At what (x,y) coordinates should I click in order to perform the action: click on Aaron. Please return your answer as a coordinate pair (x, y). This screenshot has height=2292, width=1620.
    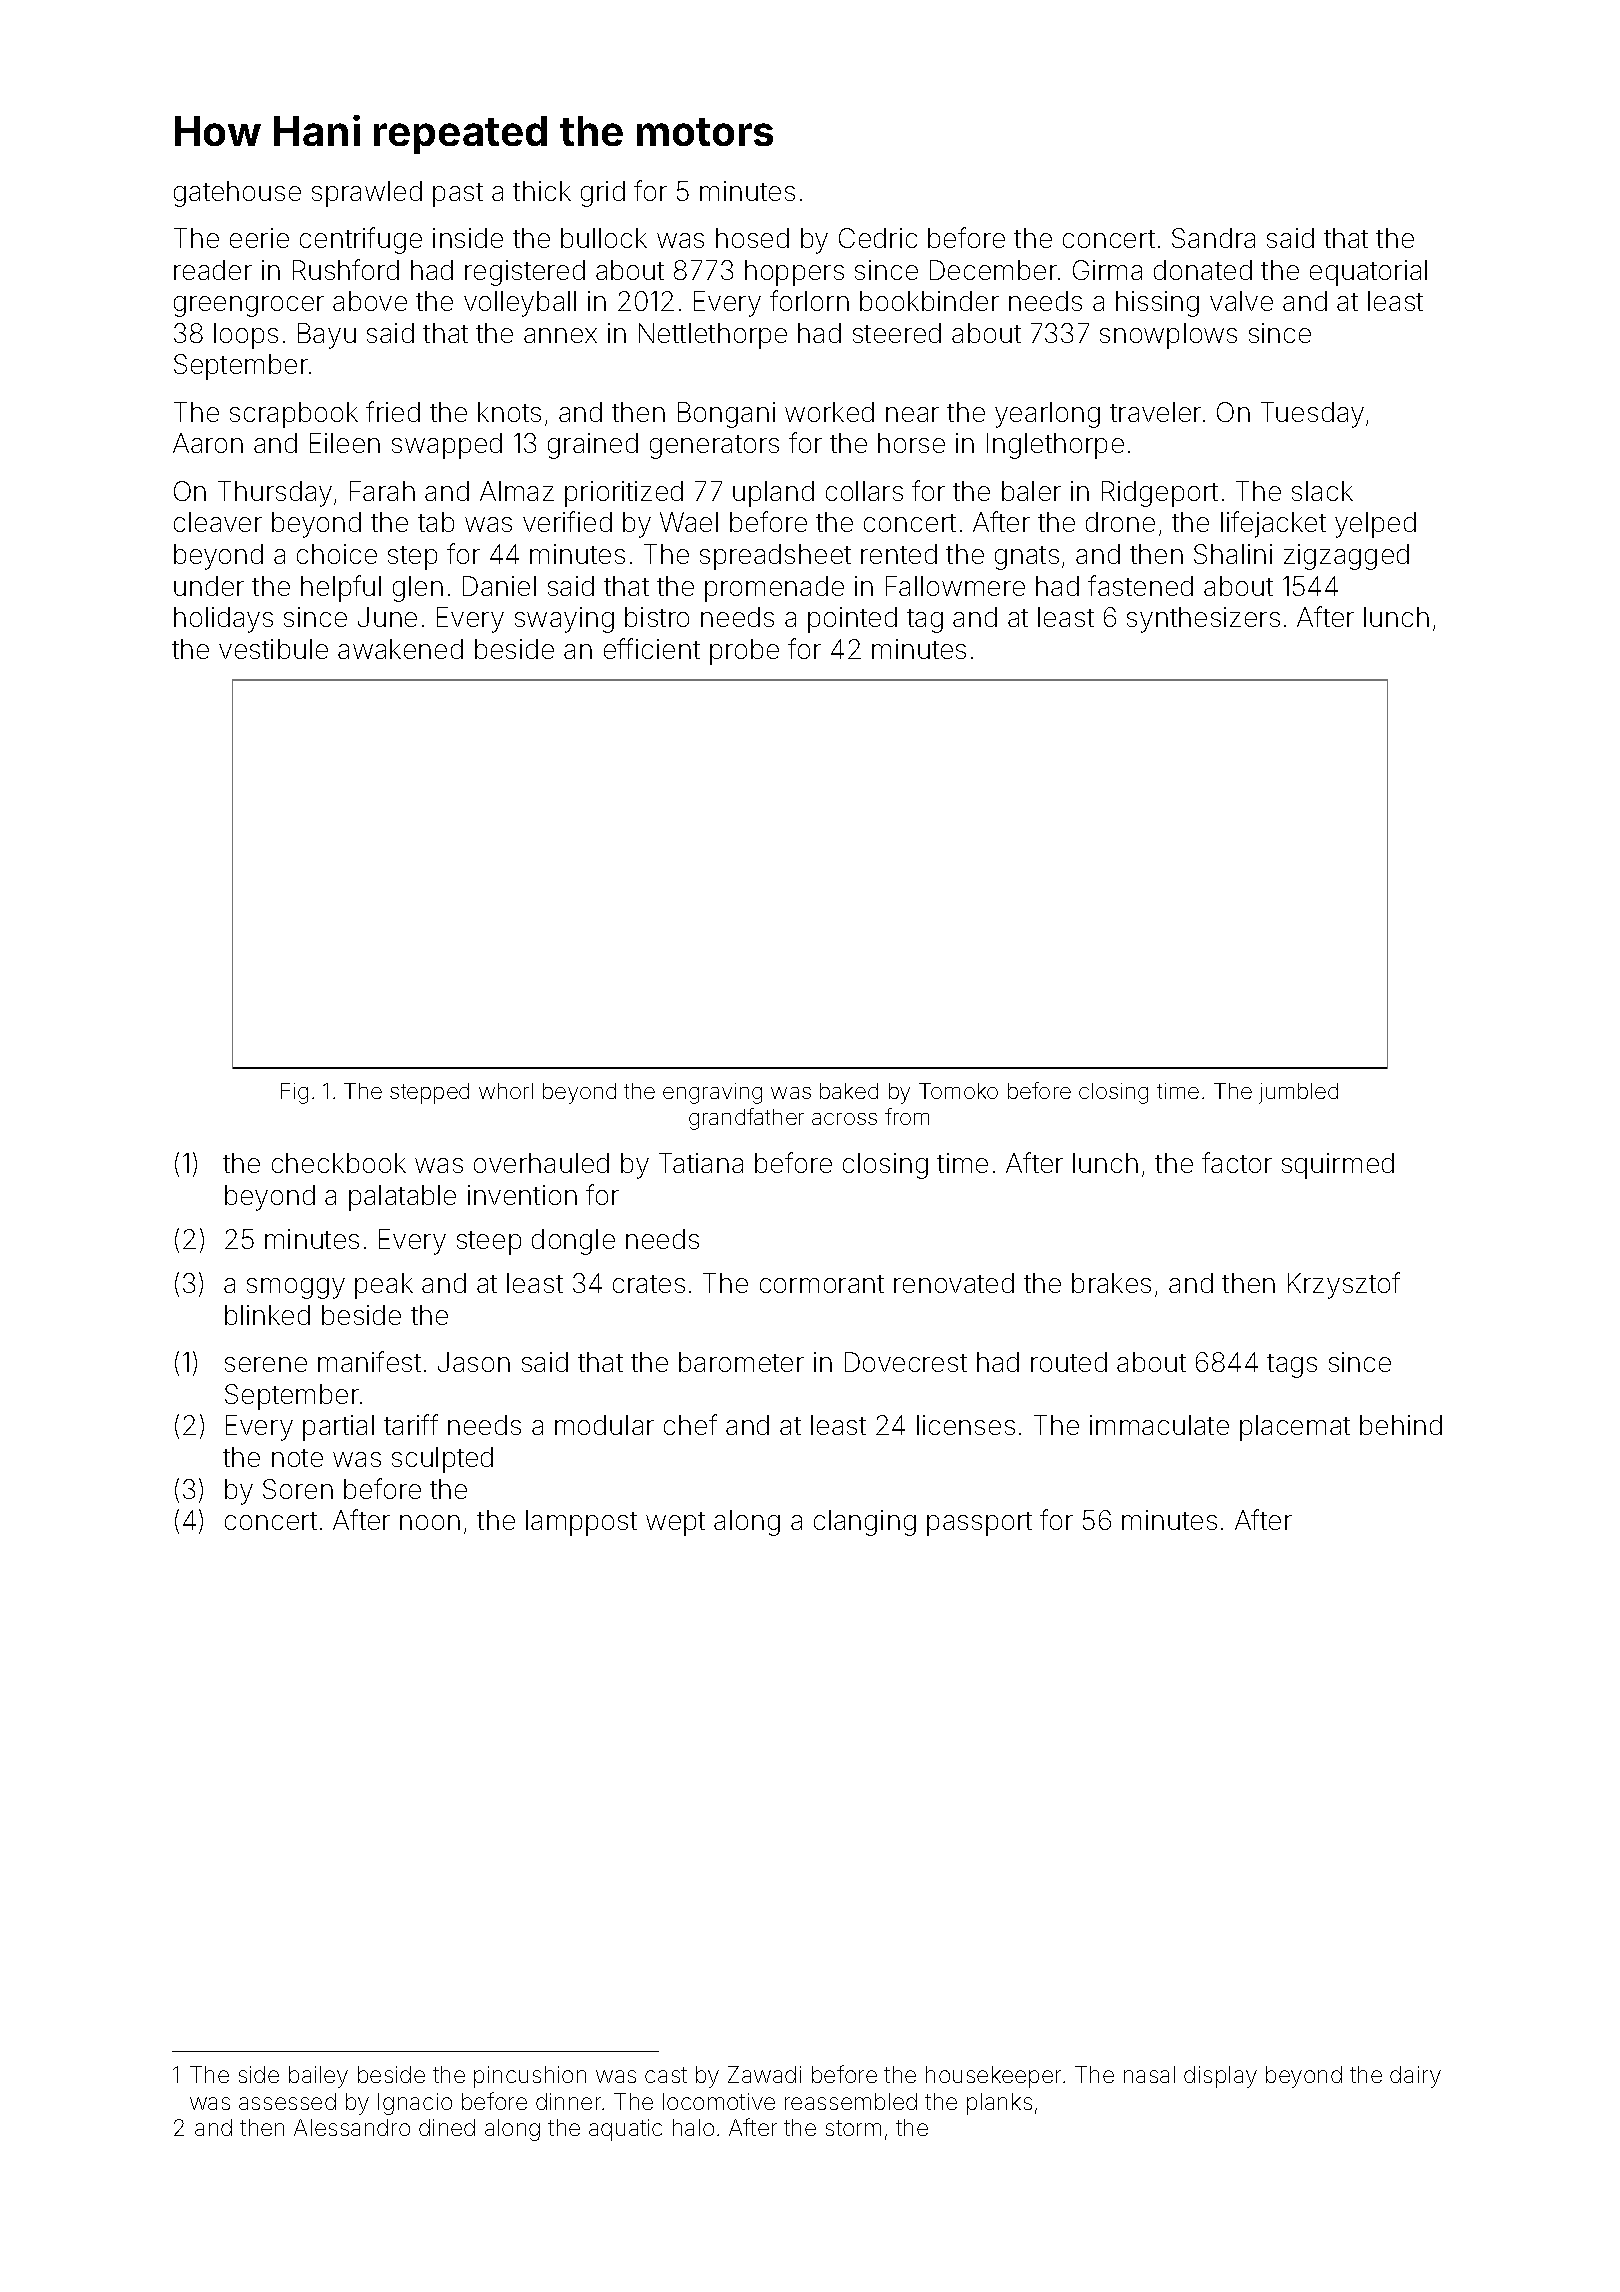
    Looking at the image, I should click on (208, 443).
